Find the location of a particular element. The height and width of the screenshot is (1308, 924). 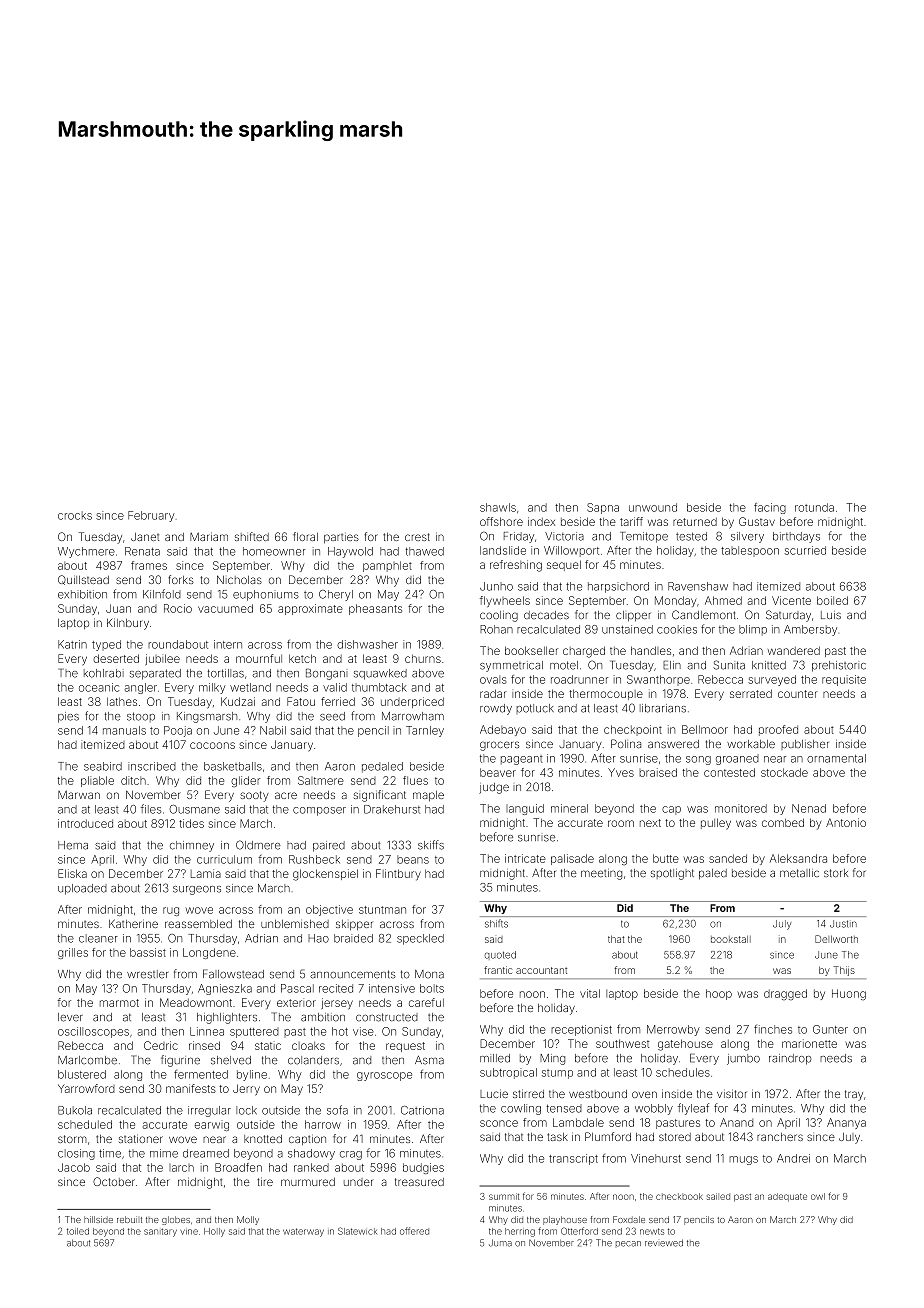

uploaded is located at coordinates (82, 889).
